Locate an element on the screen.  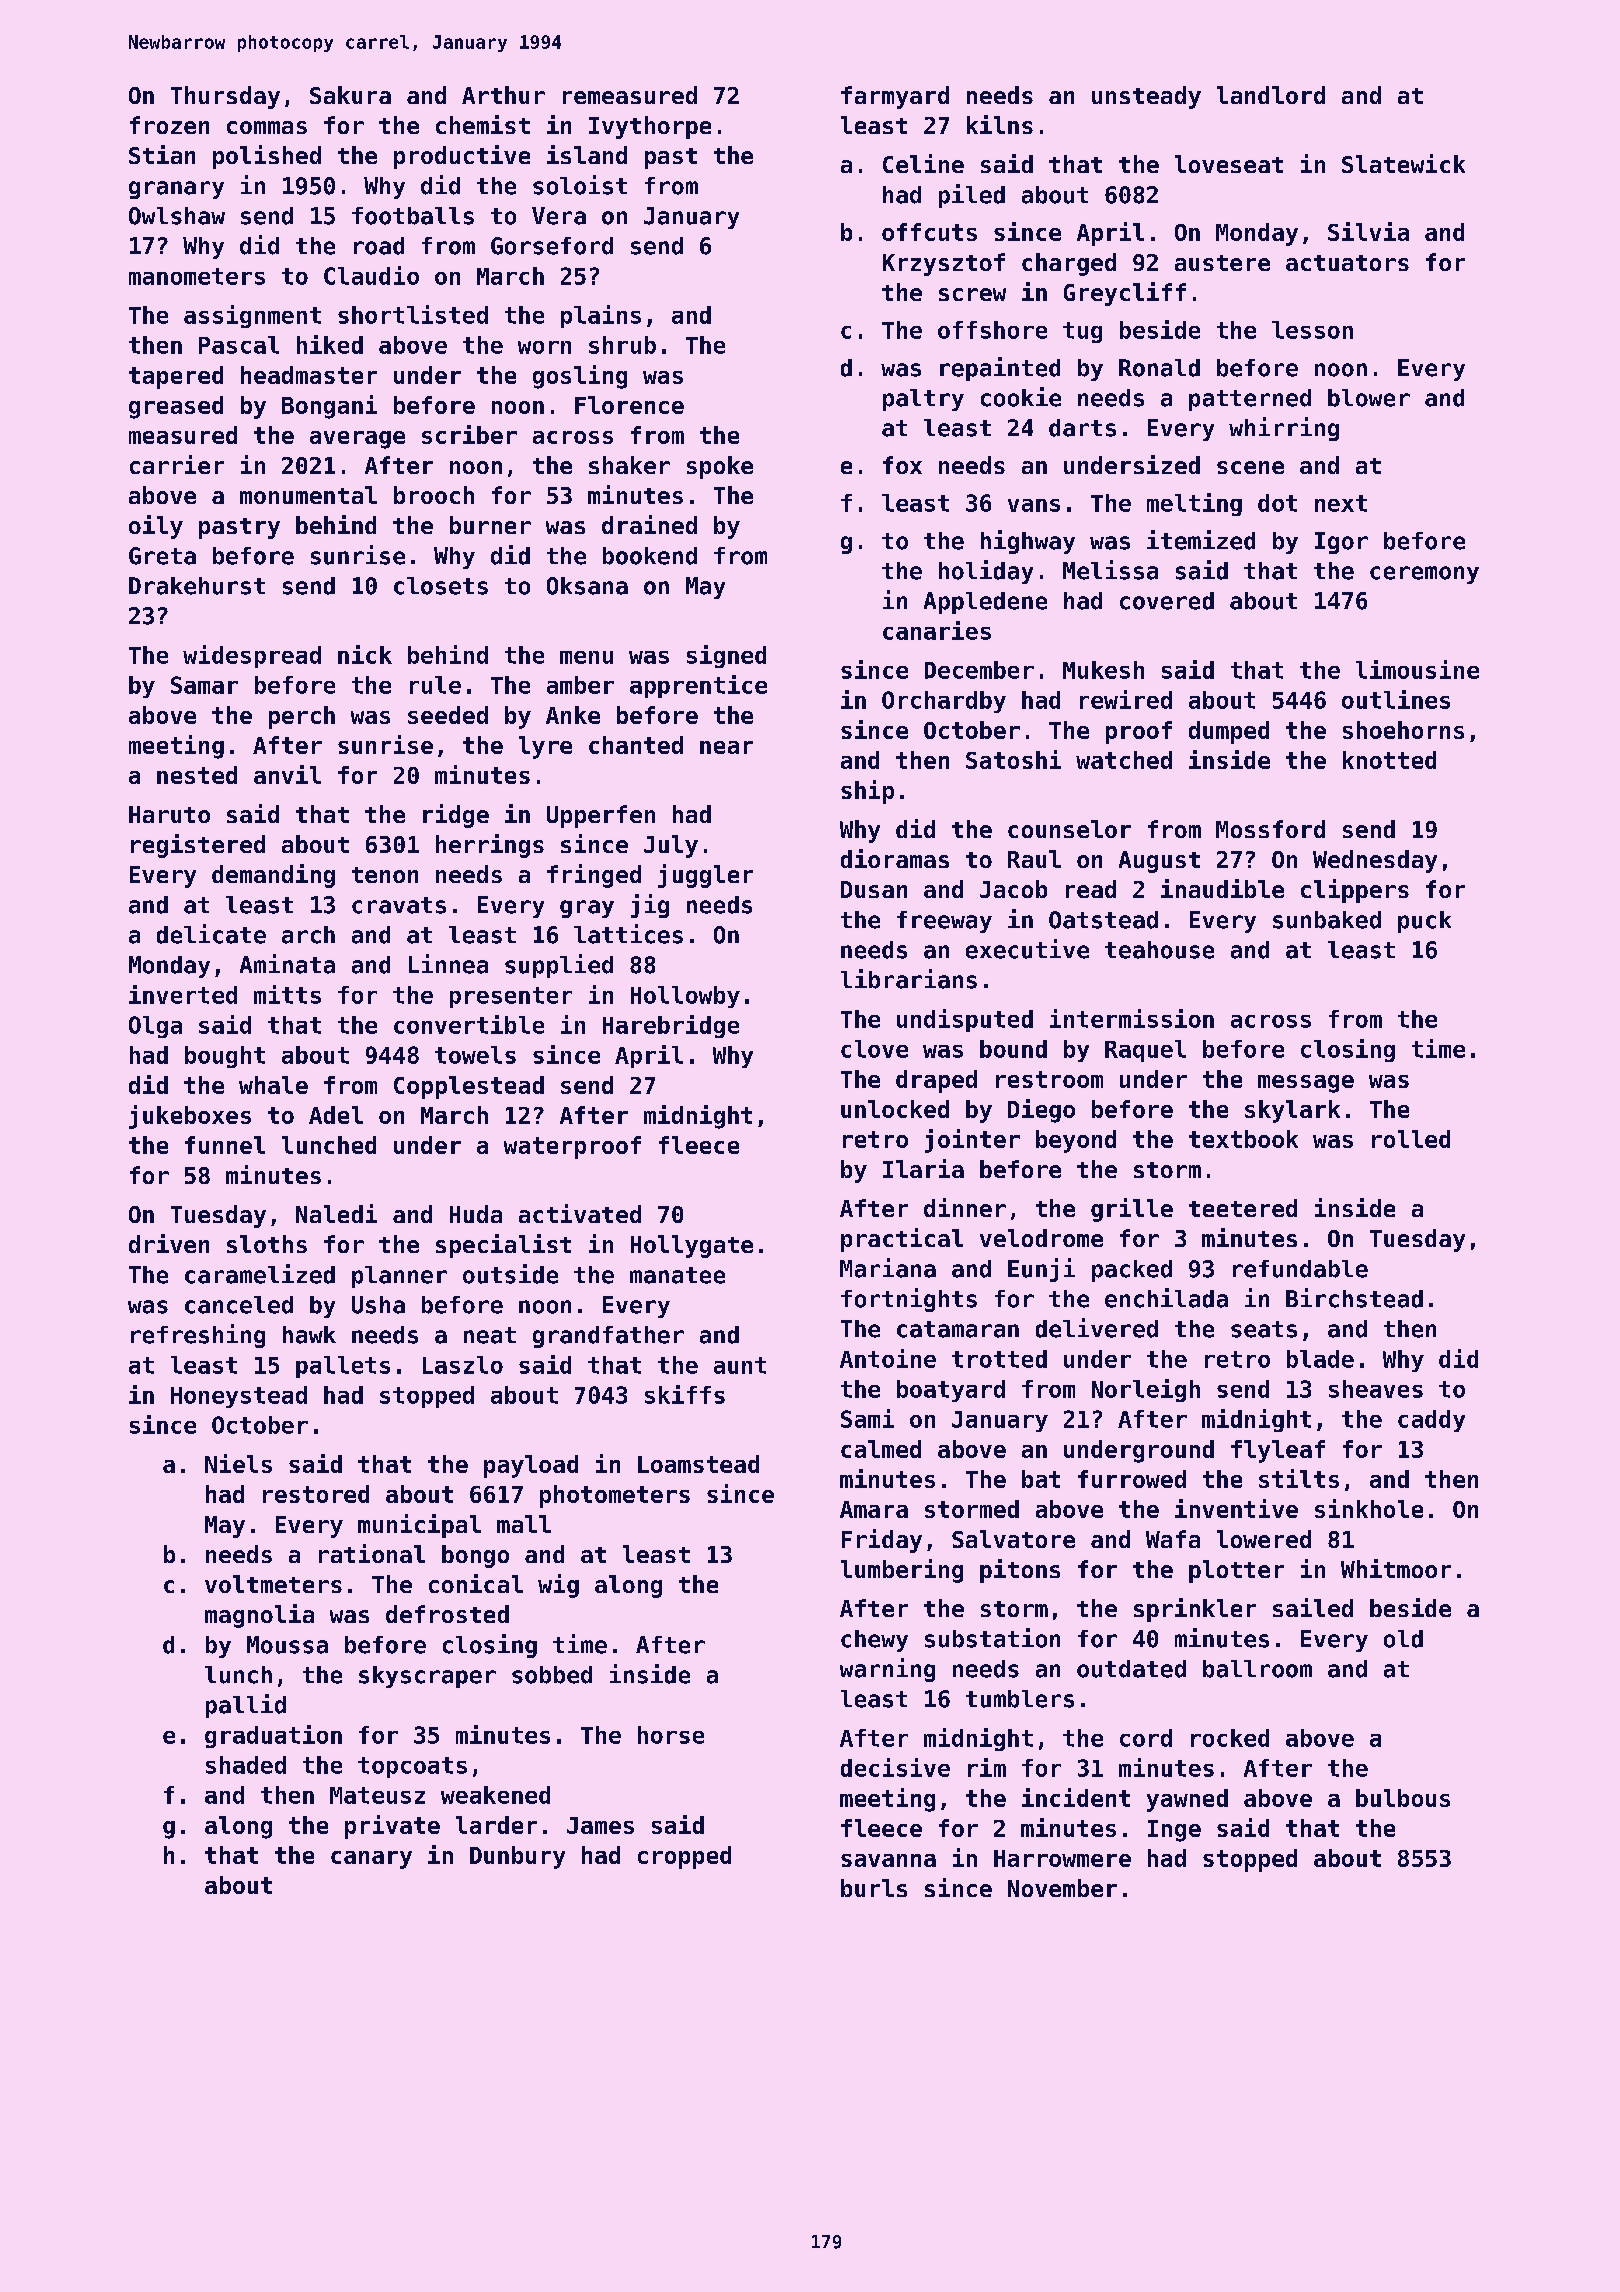
closets is located at coordinates (441, 586).
